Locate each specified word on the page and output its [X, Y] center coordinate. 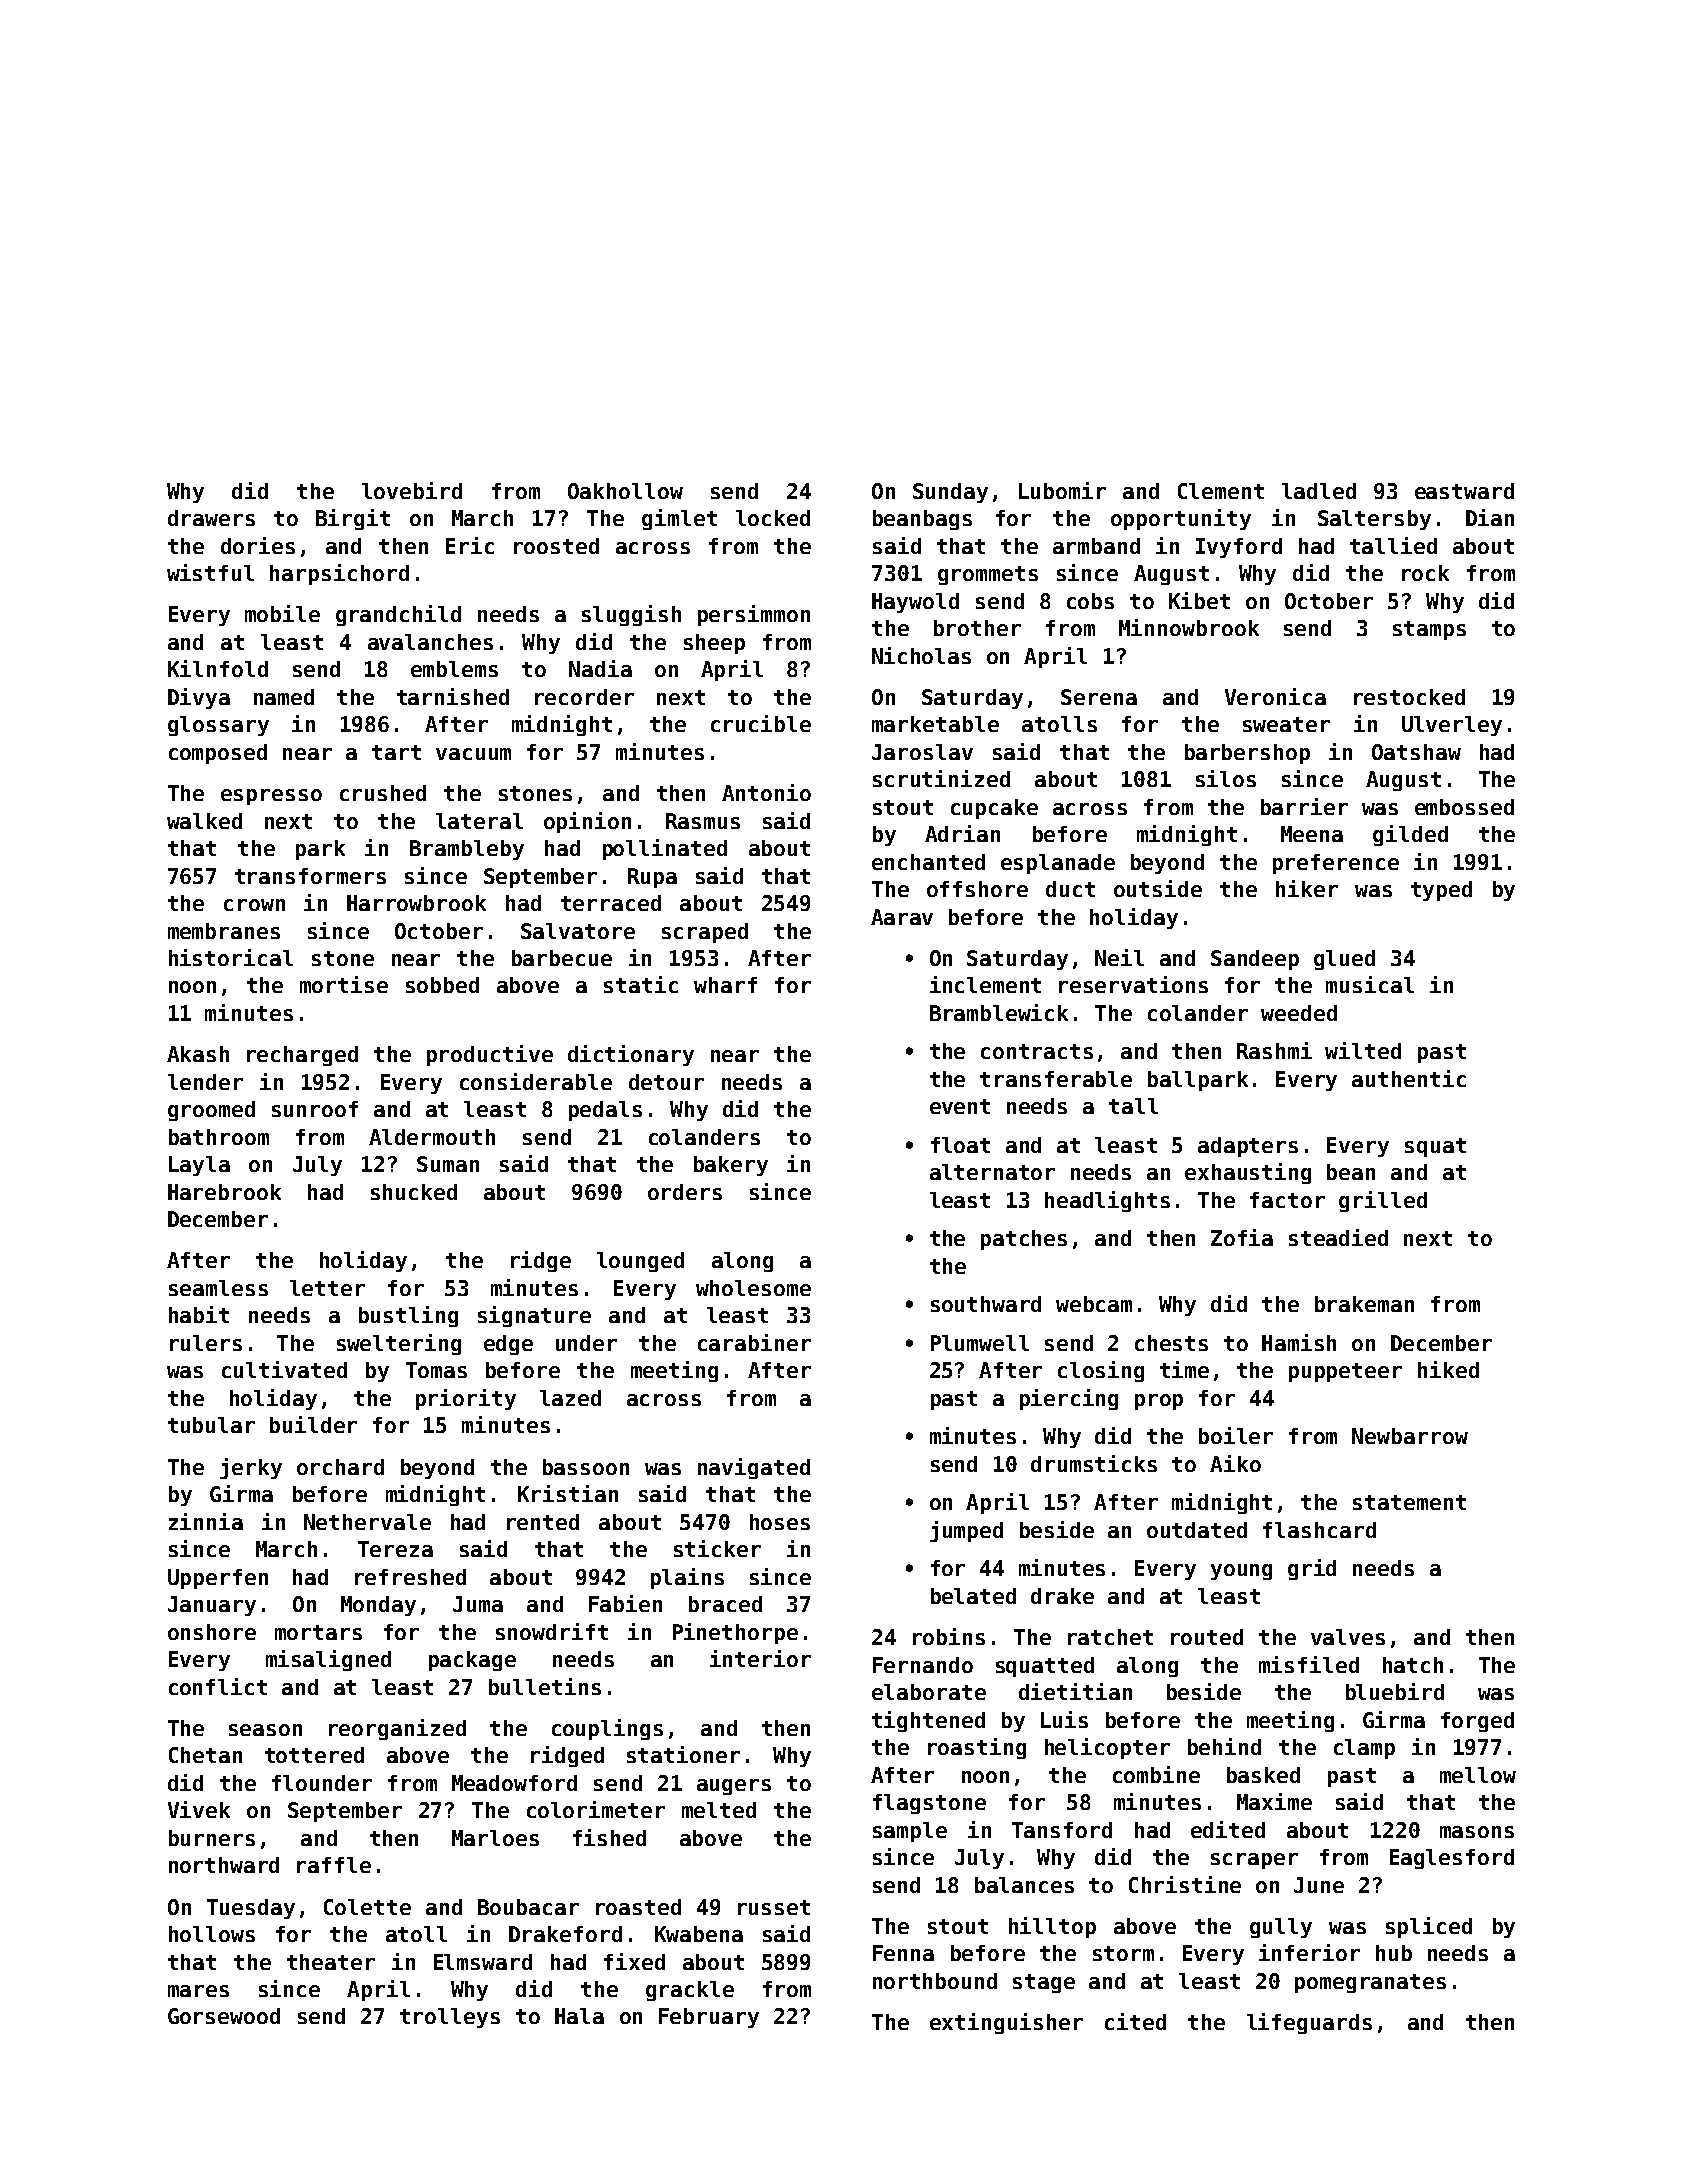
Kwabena [699, 1934]
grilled [1383, 1201]
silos [1226, 778]
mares [198, 1991]
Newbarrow [1410, 1436]
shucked [414, 1192]
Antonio [766, 792]
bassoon [586, 1467]
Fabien [625, 1603]
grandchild [398, 615]
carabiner [754, 1342]
